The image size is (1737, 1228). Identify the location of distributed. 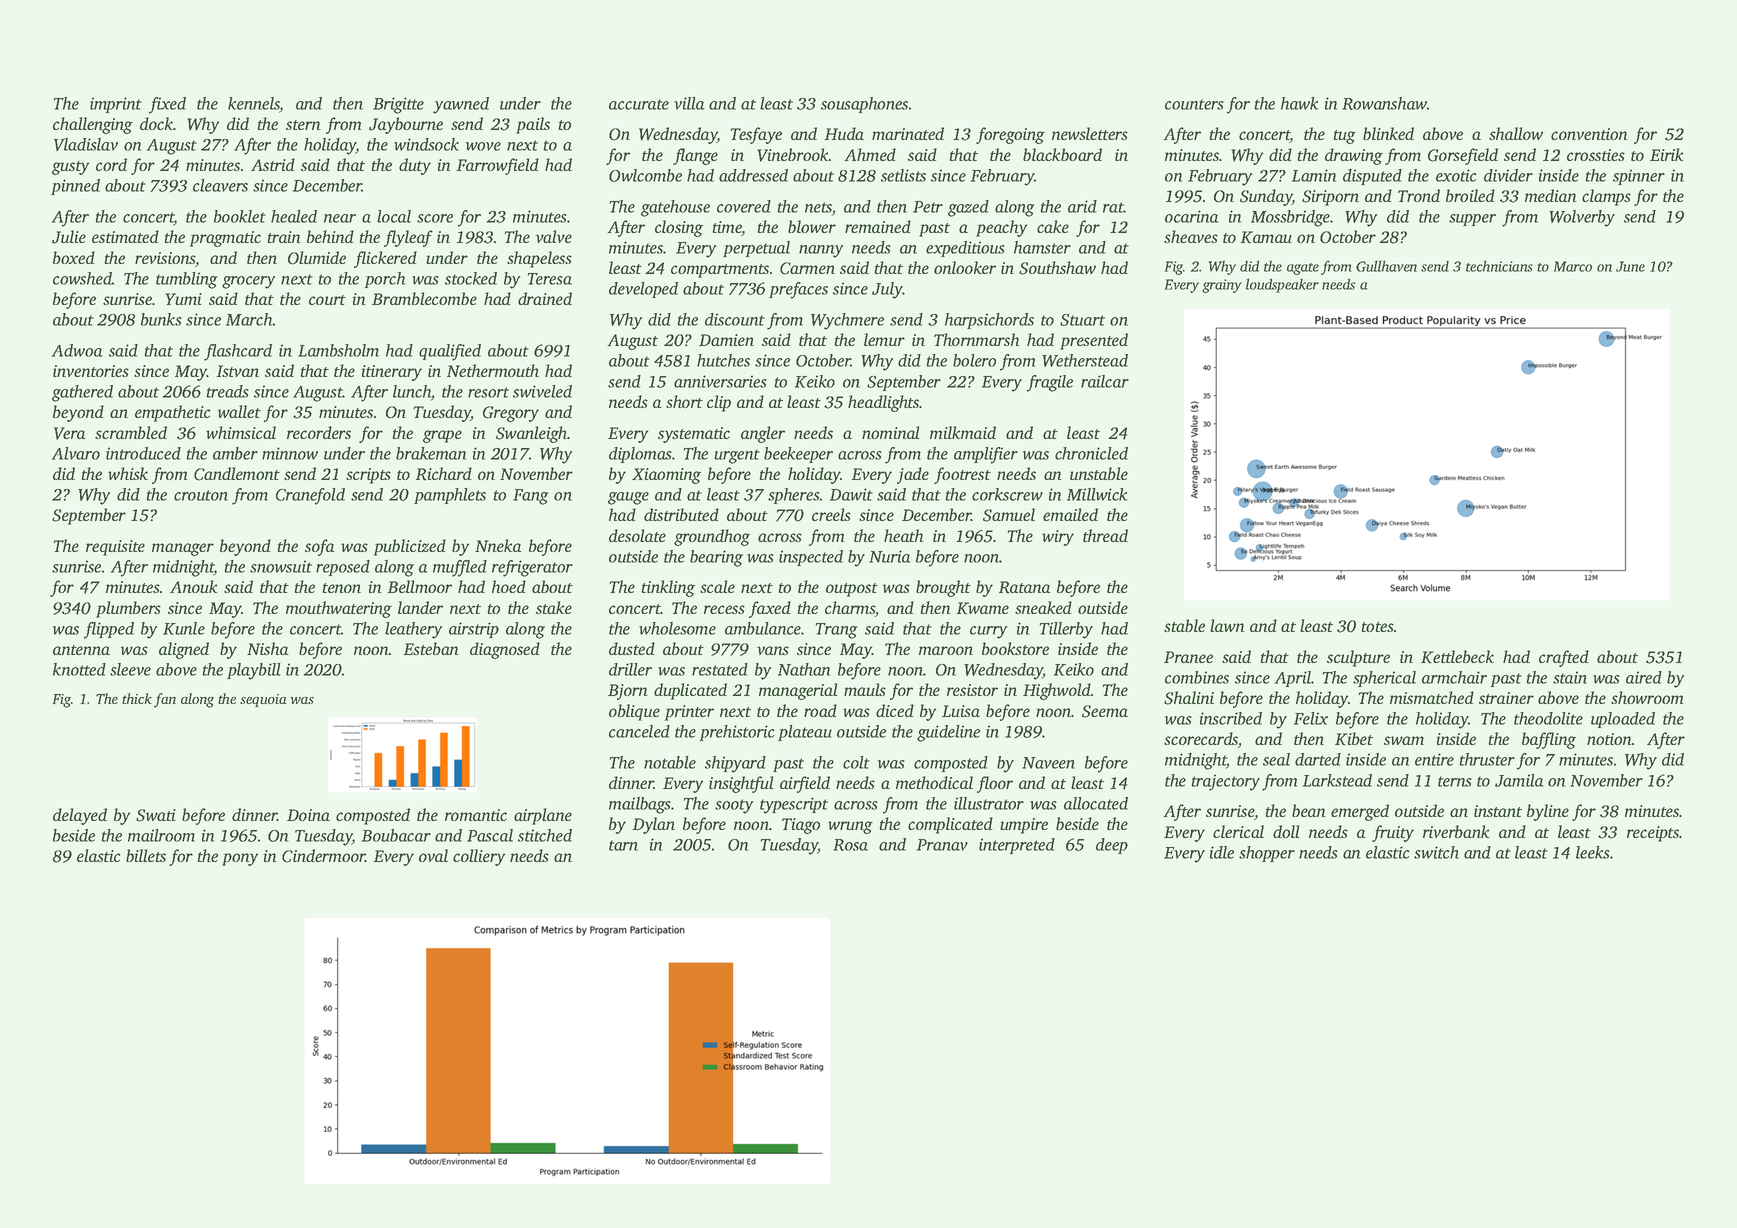
(681, 514).
